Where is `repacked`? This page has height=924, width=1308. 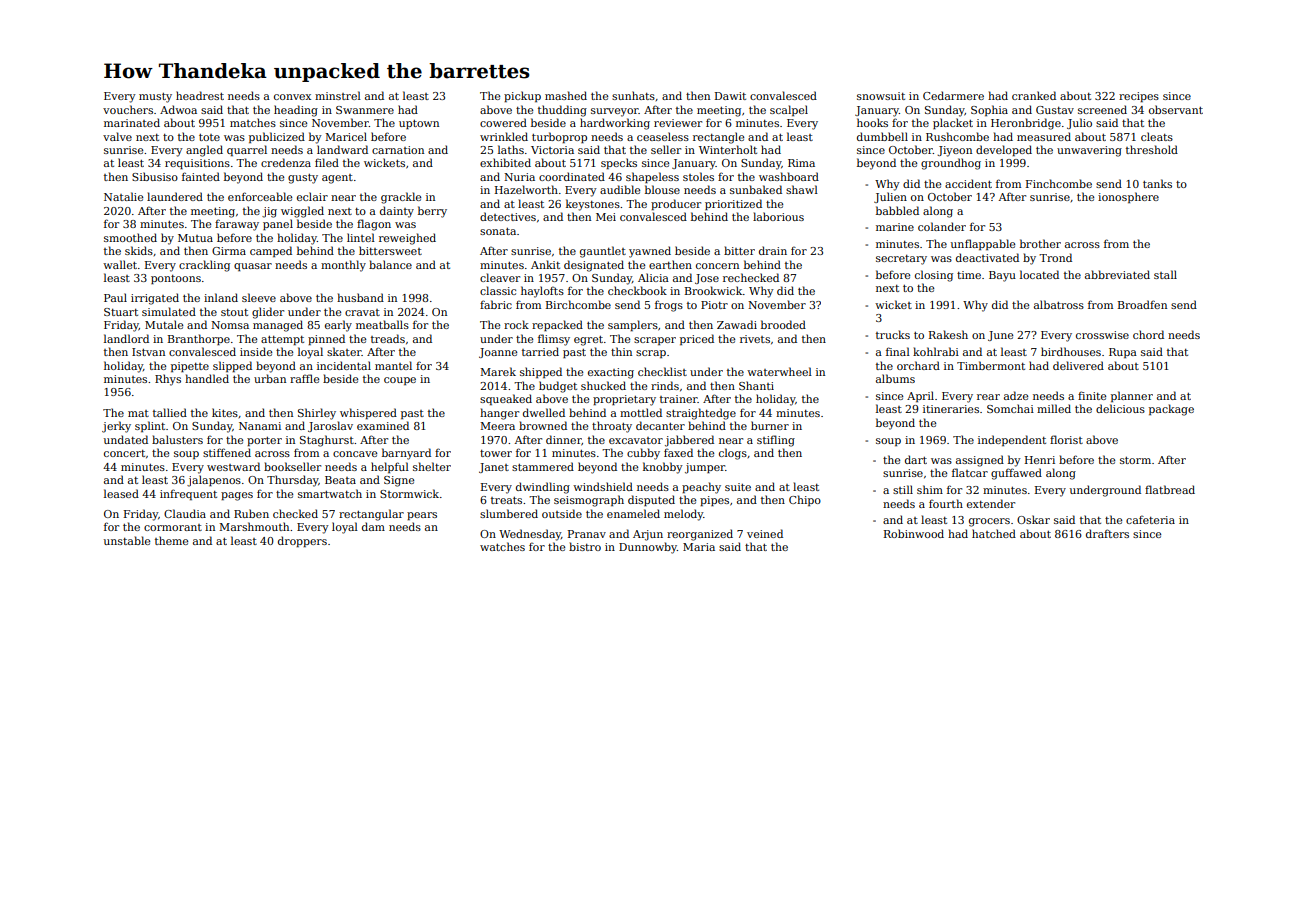 repacked is located at coordinates (557, 325).
